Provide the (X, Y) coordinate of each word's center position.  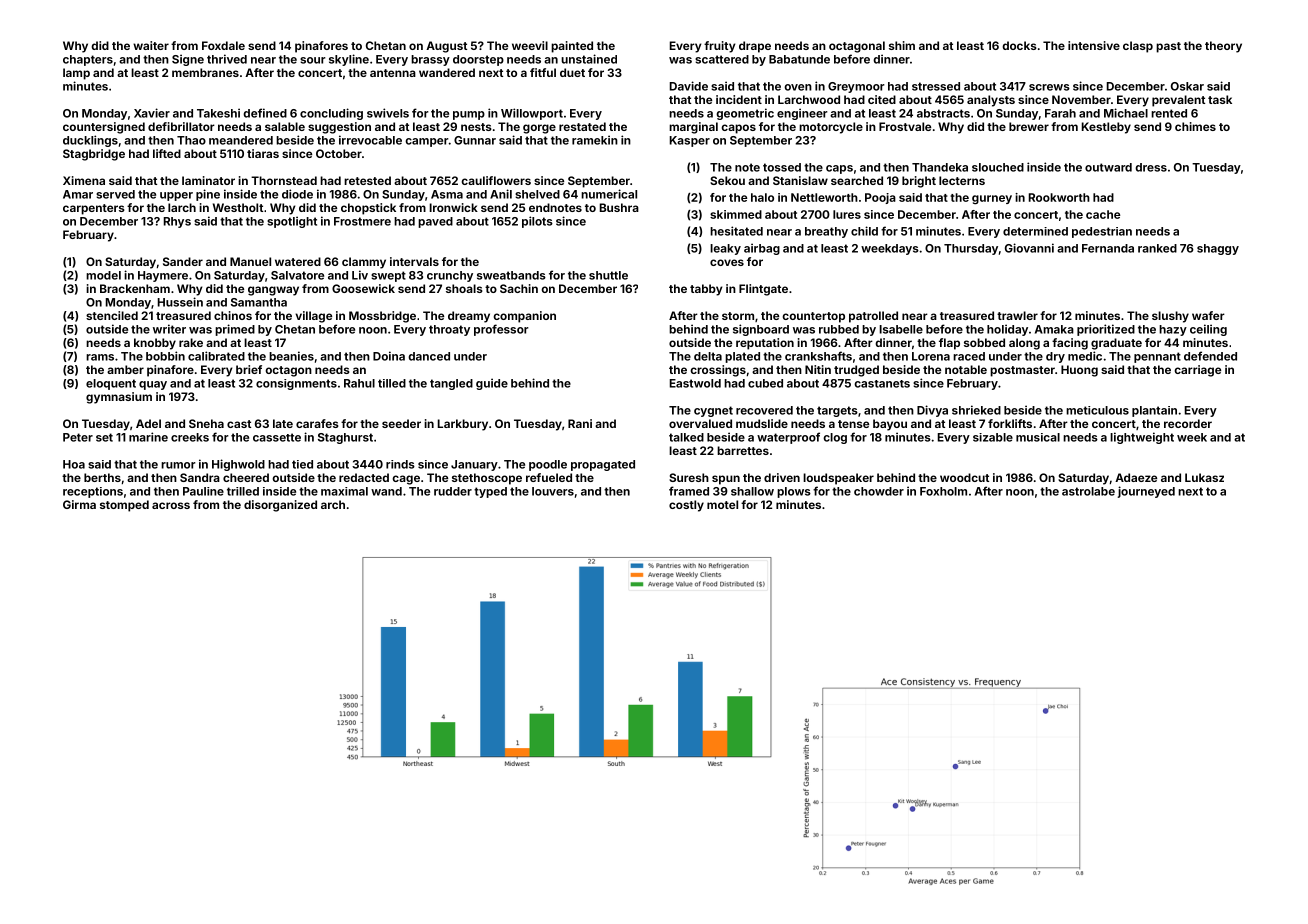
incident (739, 99)
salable (285, 126)
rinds (400, 464)
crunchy (450, 276)
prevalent (1178, 101)
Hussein (180, 302)
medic (1085, 356)
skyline (349, 60)
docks (1019, 45)
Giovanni (1029, 248)
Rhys (177, 222)
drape (755, 47)
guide (492, 384)
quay (153, 385)
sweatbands (511, 275)
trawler (1017, 315)
